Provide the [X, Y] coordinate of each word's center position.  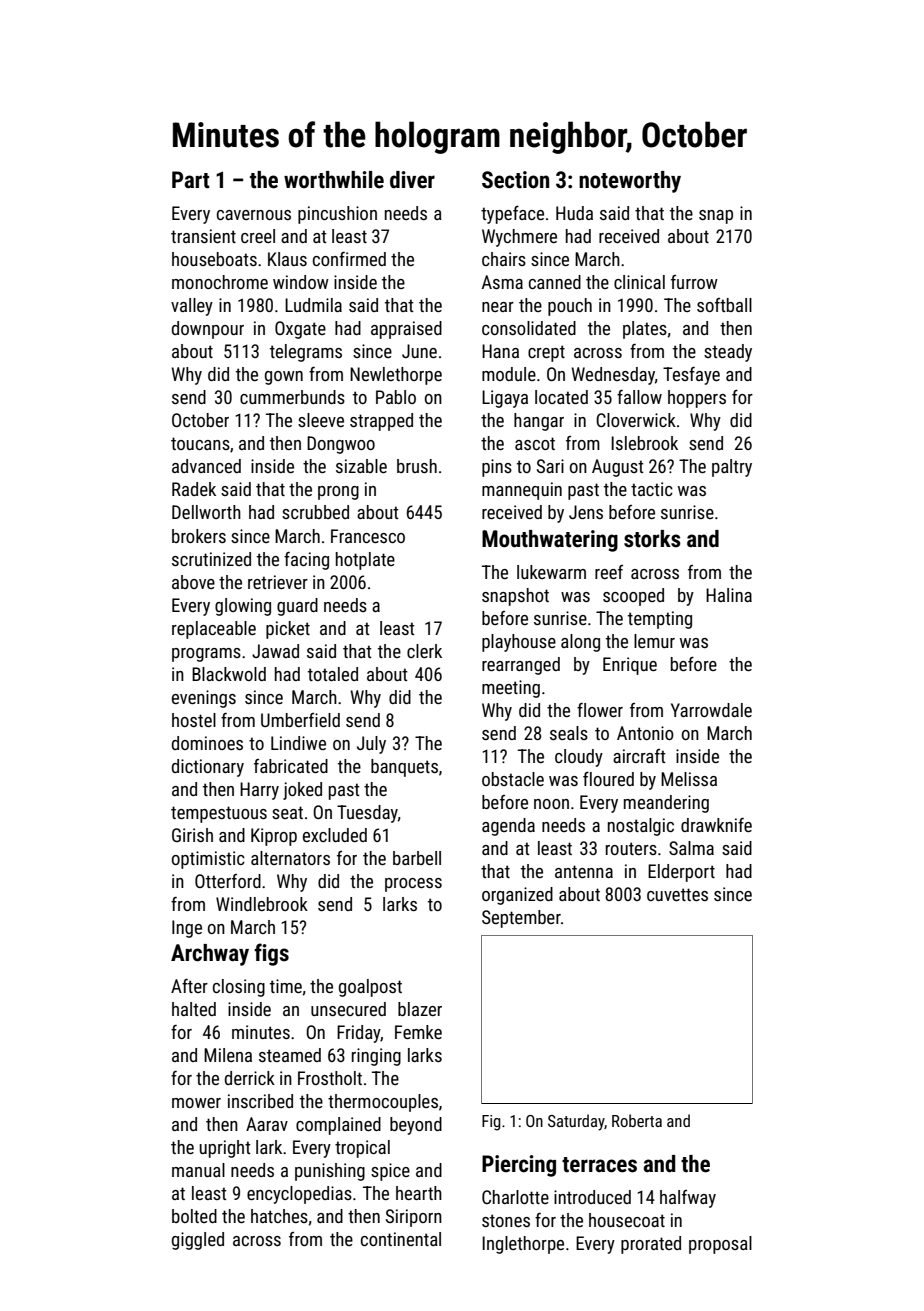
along [580, 643]
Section [515, 180]
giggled [198, 1241]
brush [417, 466]
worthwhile [334, 180]
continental [401, 1239]
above [193, 582]
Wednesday [613, 376]
